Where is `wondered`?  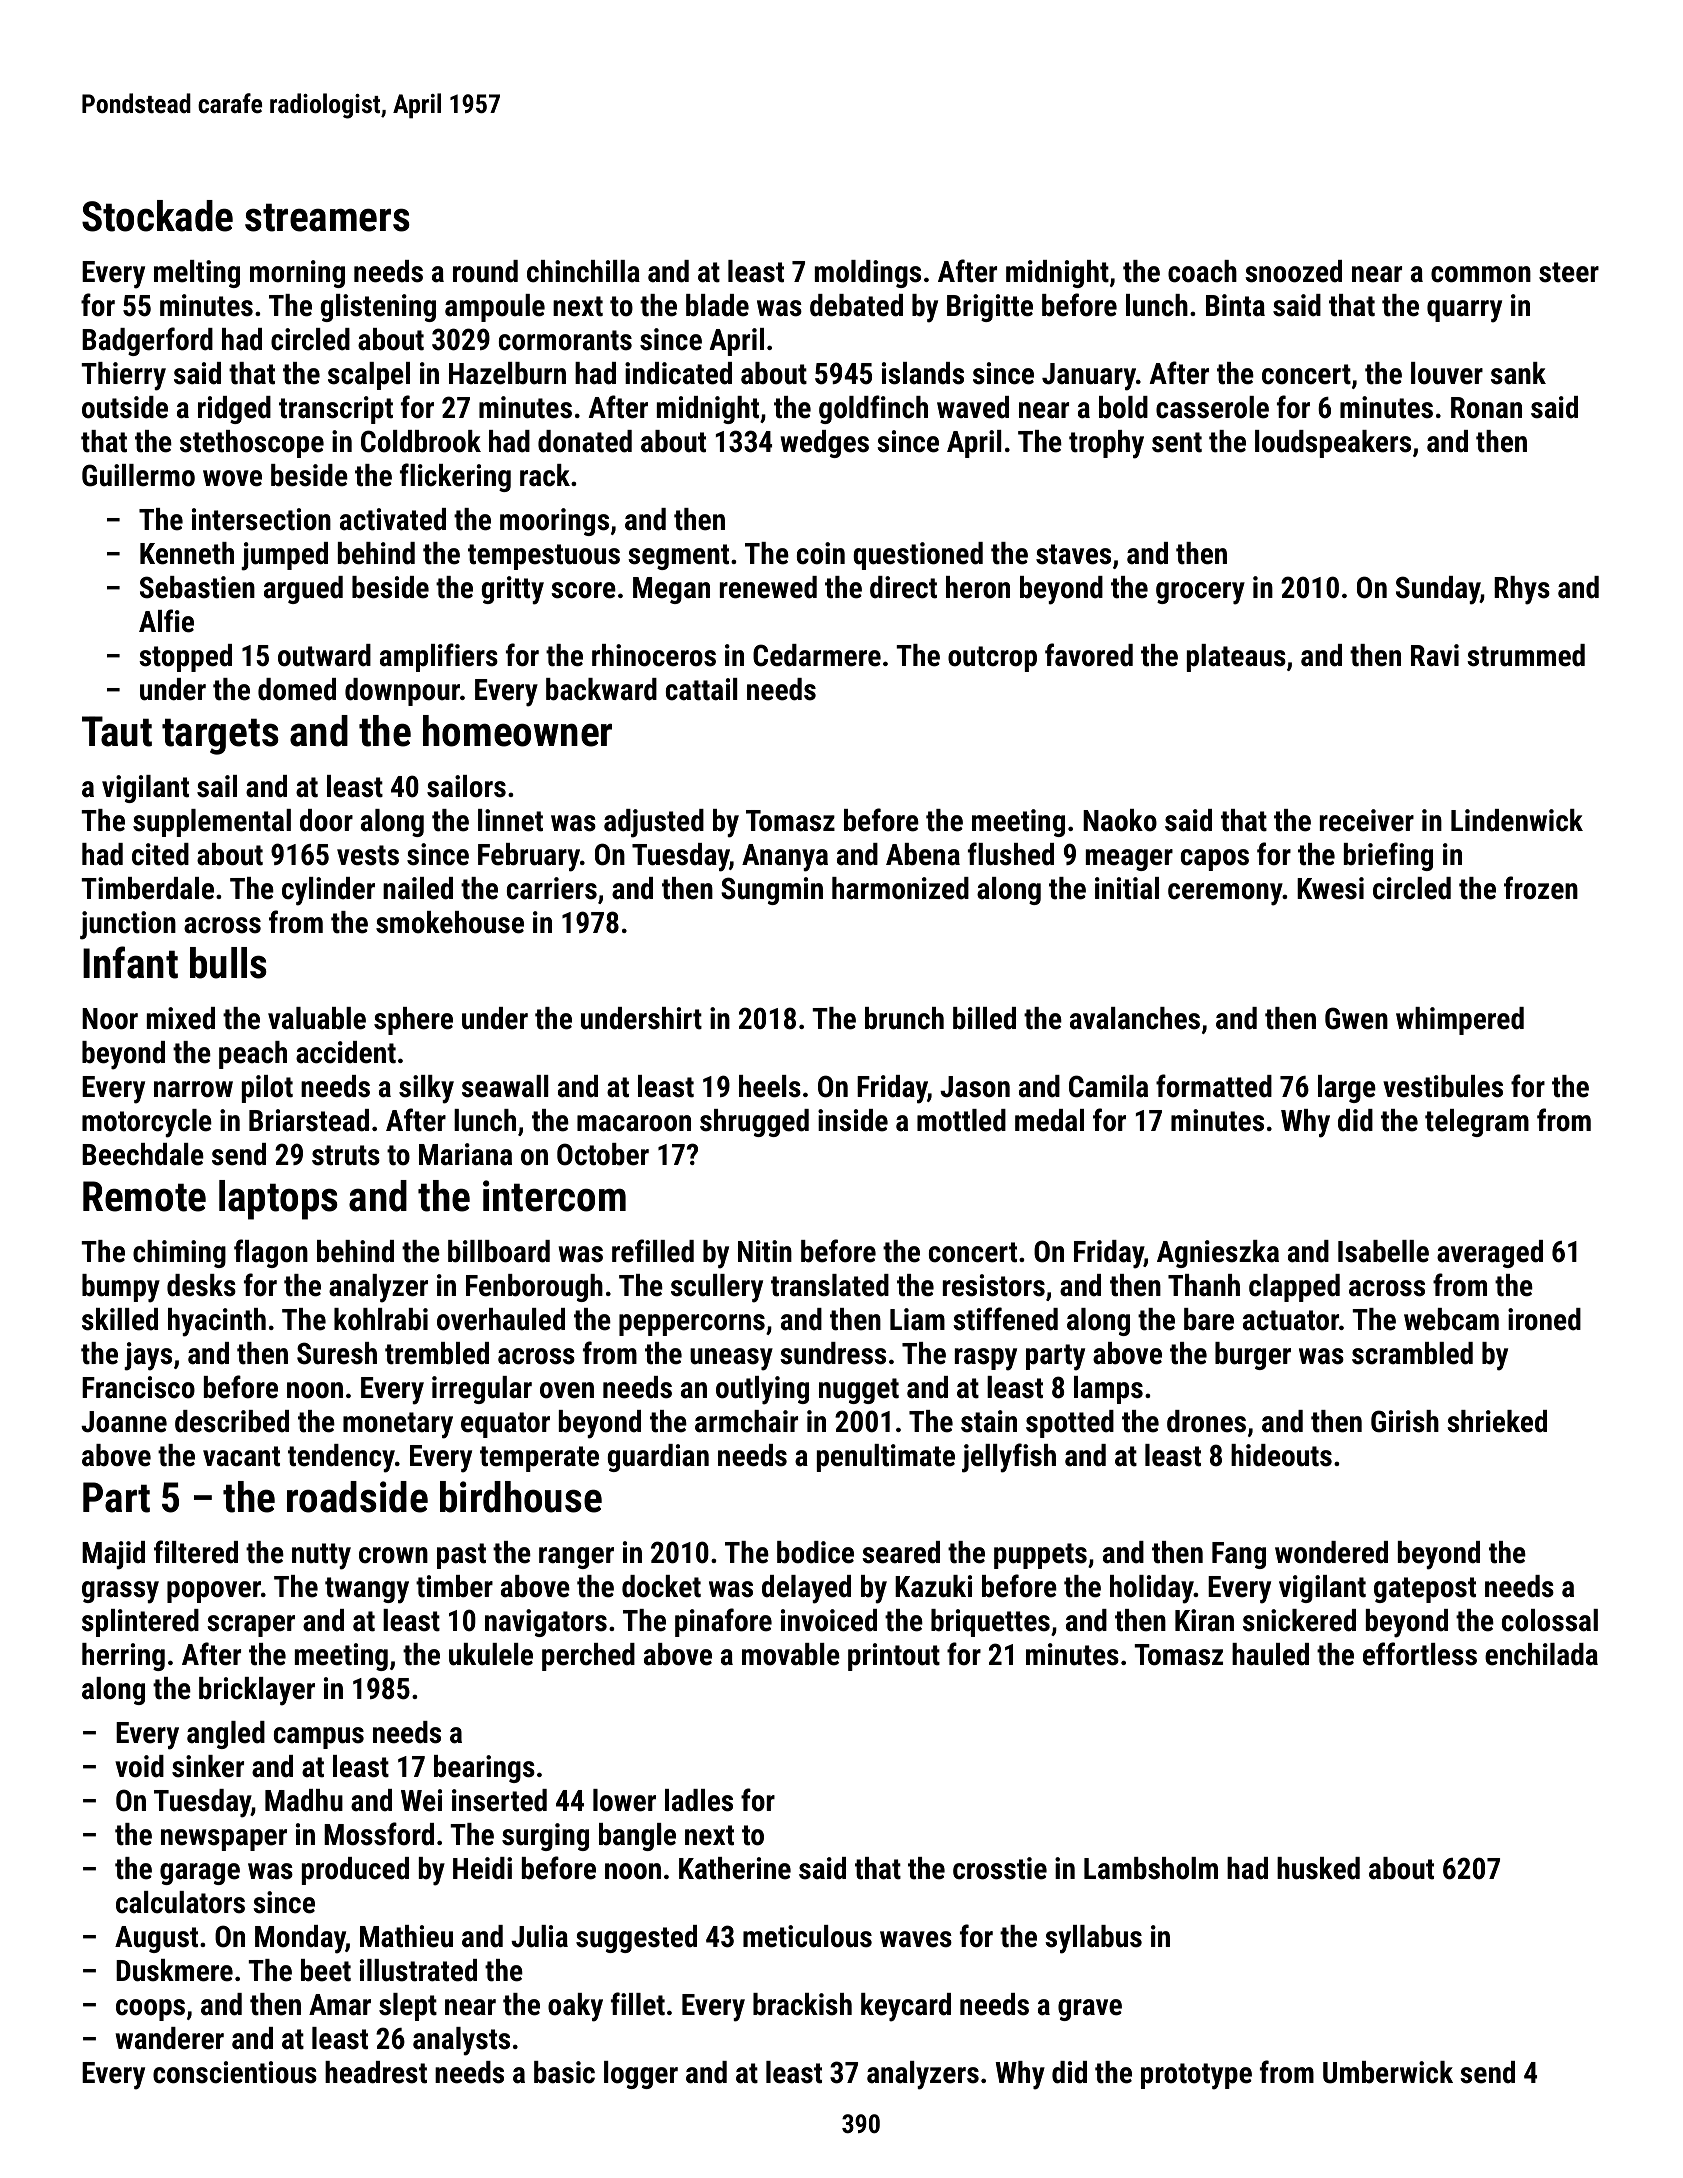 wondered is located at coordinates (1331, 1552).
